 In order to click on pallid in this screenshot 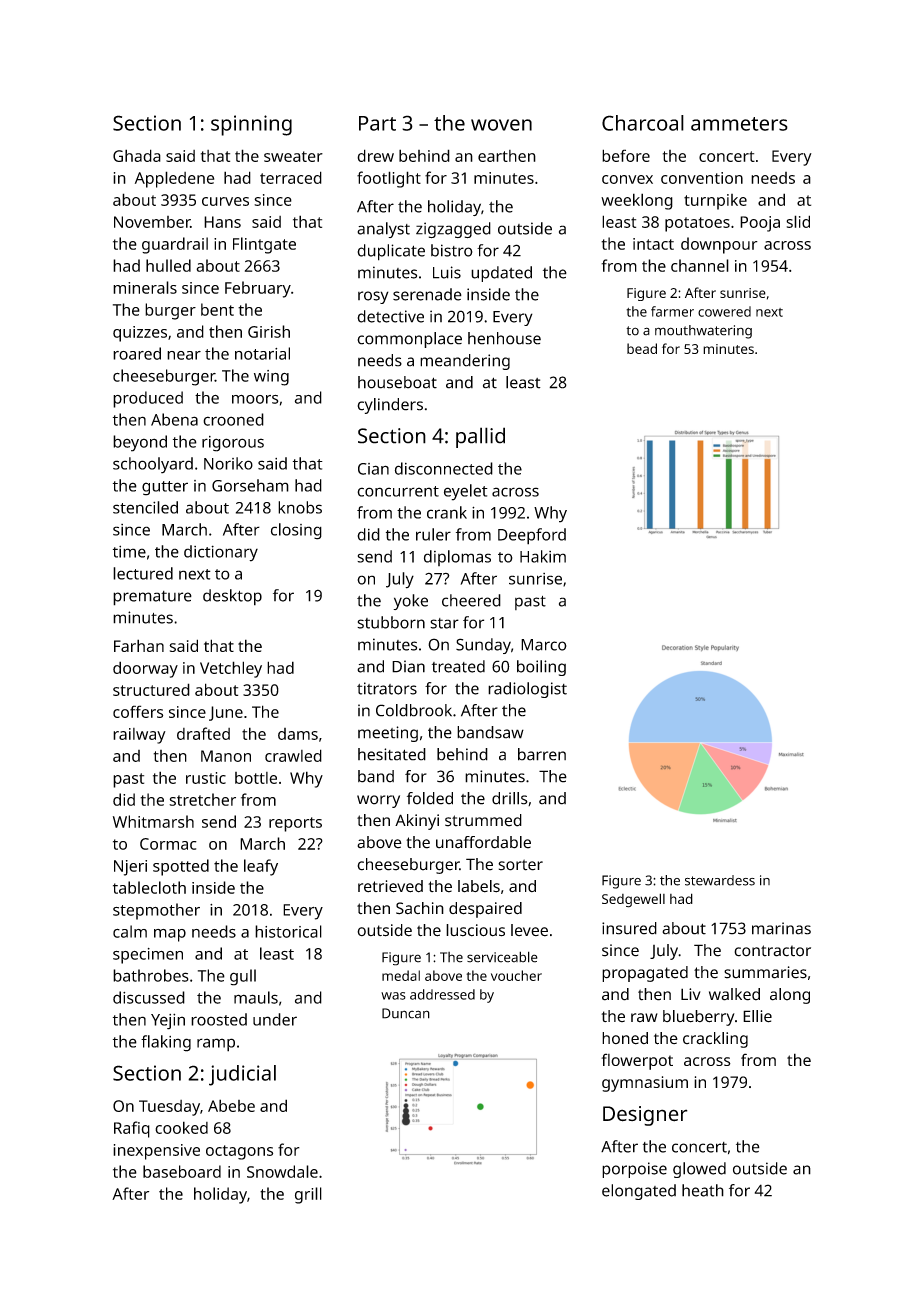, I will do `click(480, 437)`.
